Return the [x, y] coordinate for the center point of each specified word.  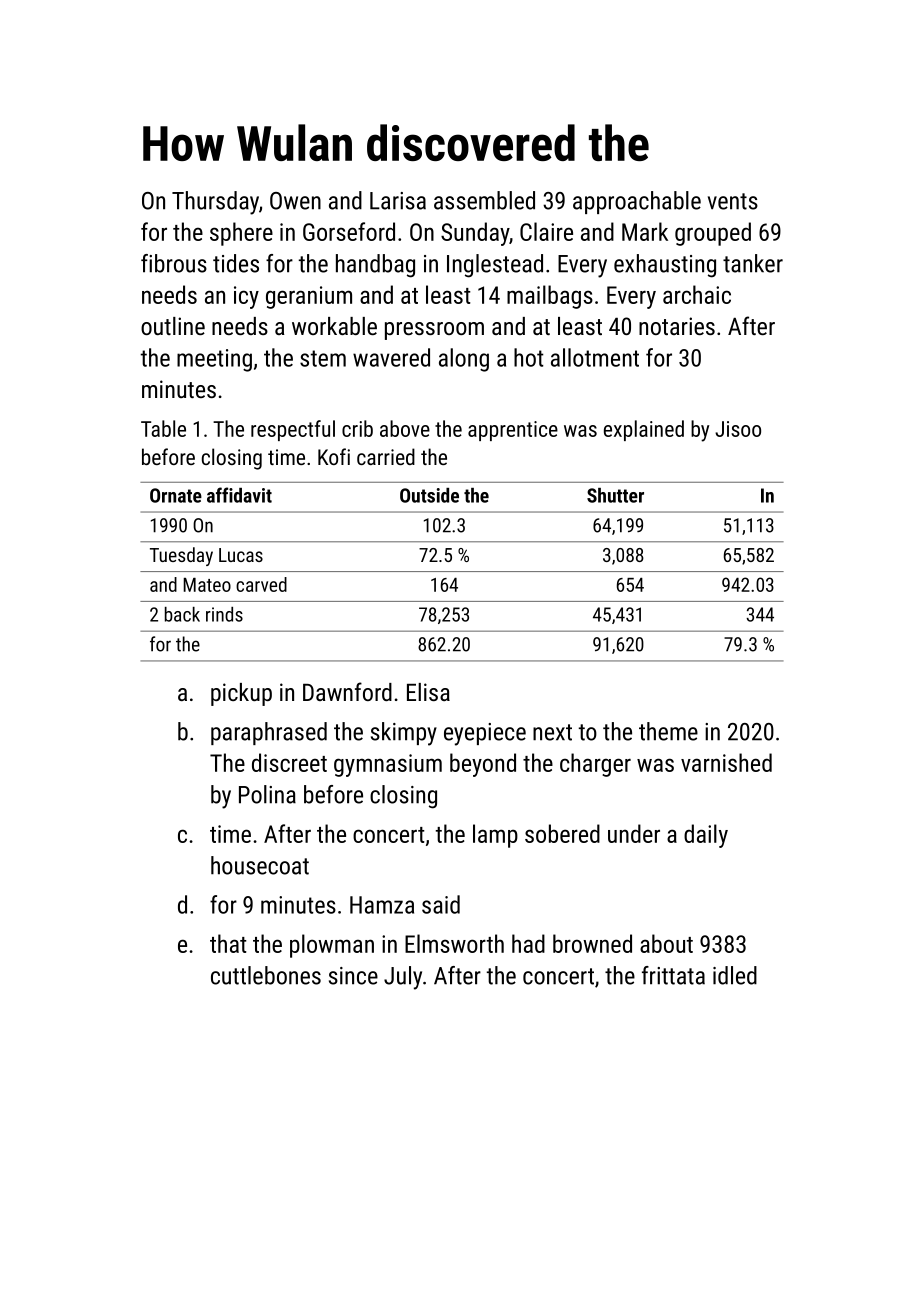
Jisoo [738, 429]
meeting [214, 360]
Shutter [615, 495]
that [228, 943]
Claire [546, 231]
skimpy [404, 734]
